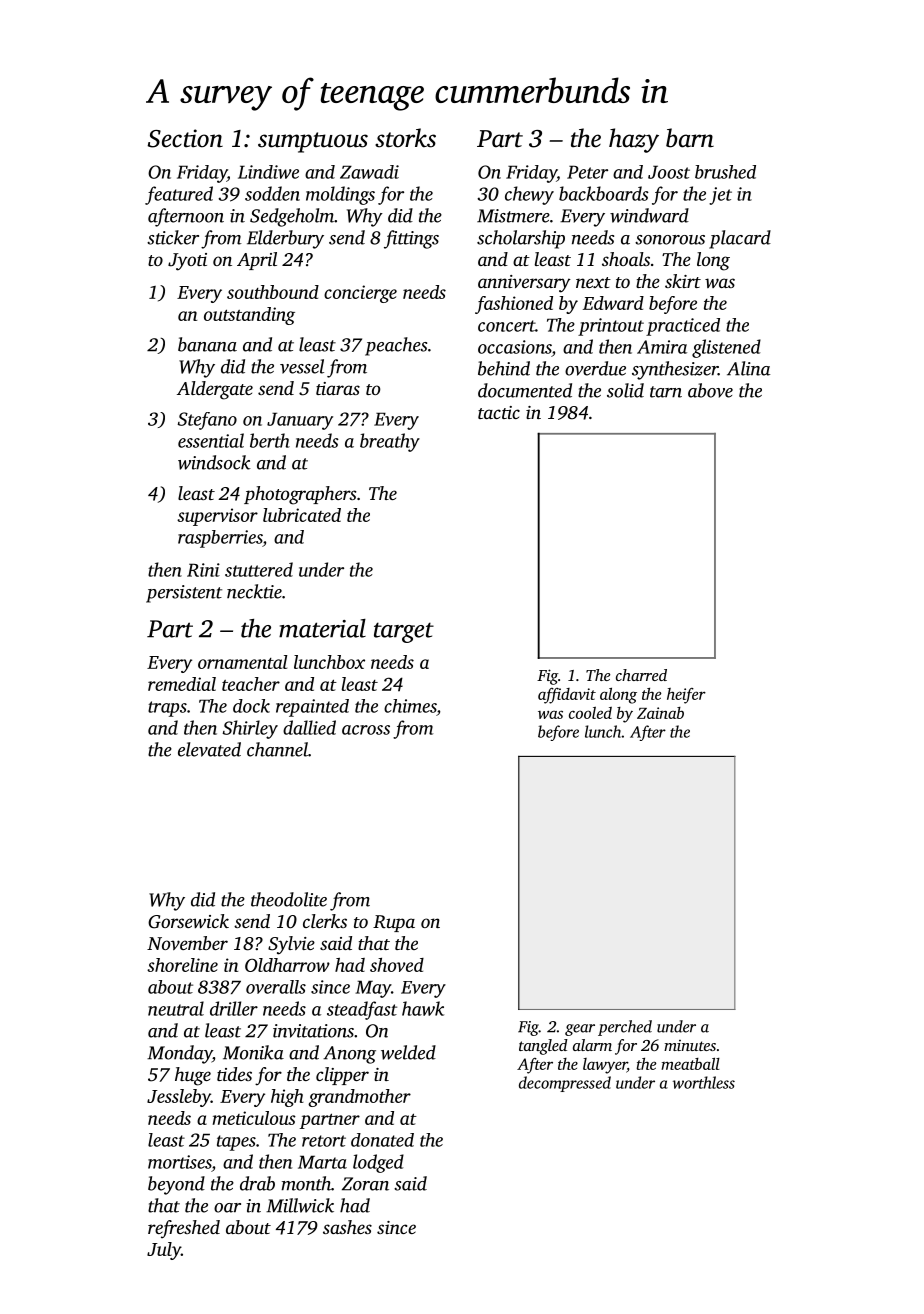 The image size is (924, 1314). Describe the element at coordinates (499, 412) in the screenshot. I see `tactic` at that location.
